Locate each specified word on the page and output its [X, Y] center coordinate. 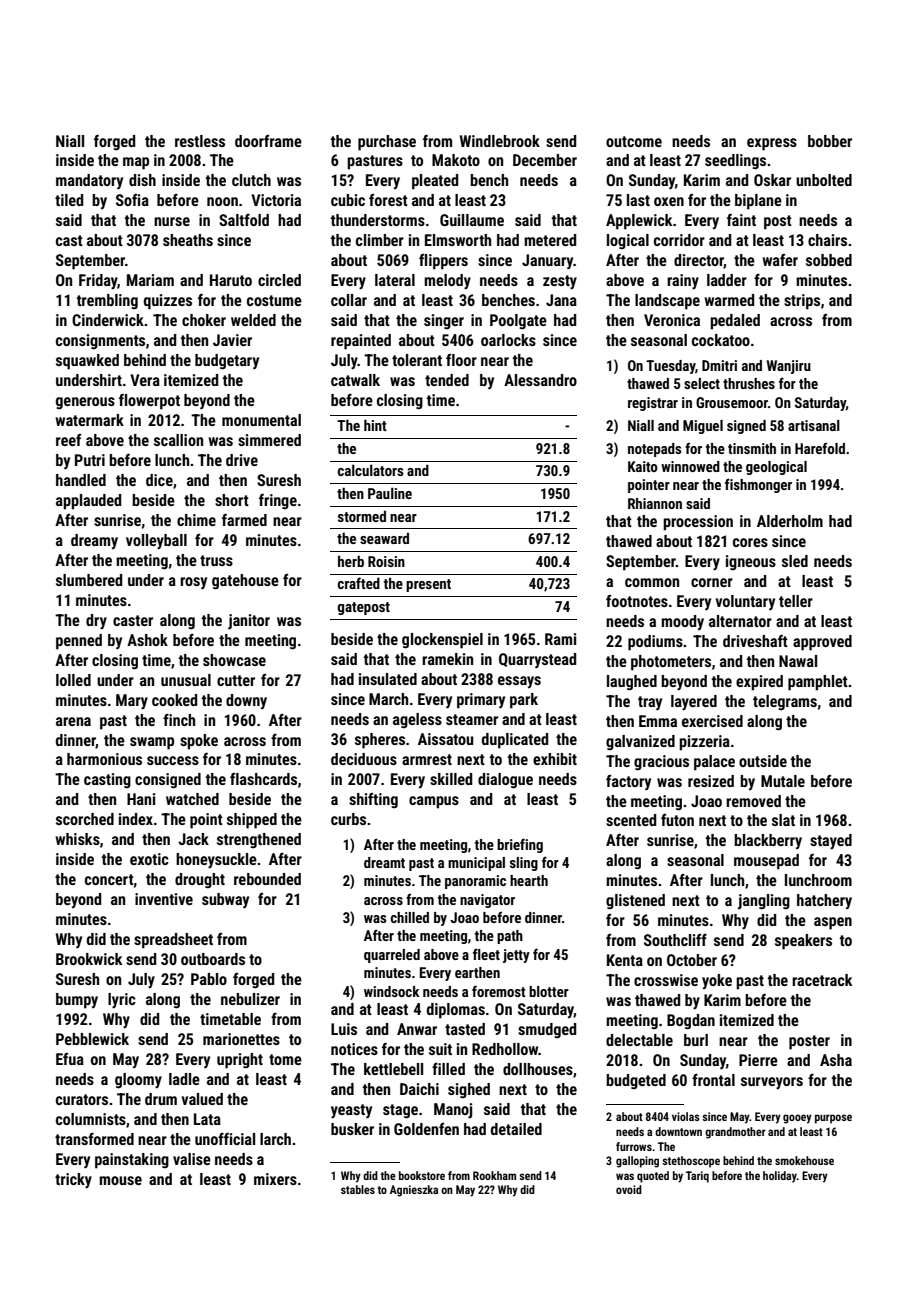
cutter [236, 680]
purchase [387, 143]
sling [524, 864]
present [428, 585]
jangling [764, 902]
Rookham [494, 1175]
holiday [780, 1177]
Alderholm [790, 521]
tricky [73, 1181]
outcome [634, 141]
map [136, 163]
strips [802, 302]
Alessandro [540, 380]
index [136, 819]
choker [204, 320]
